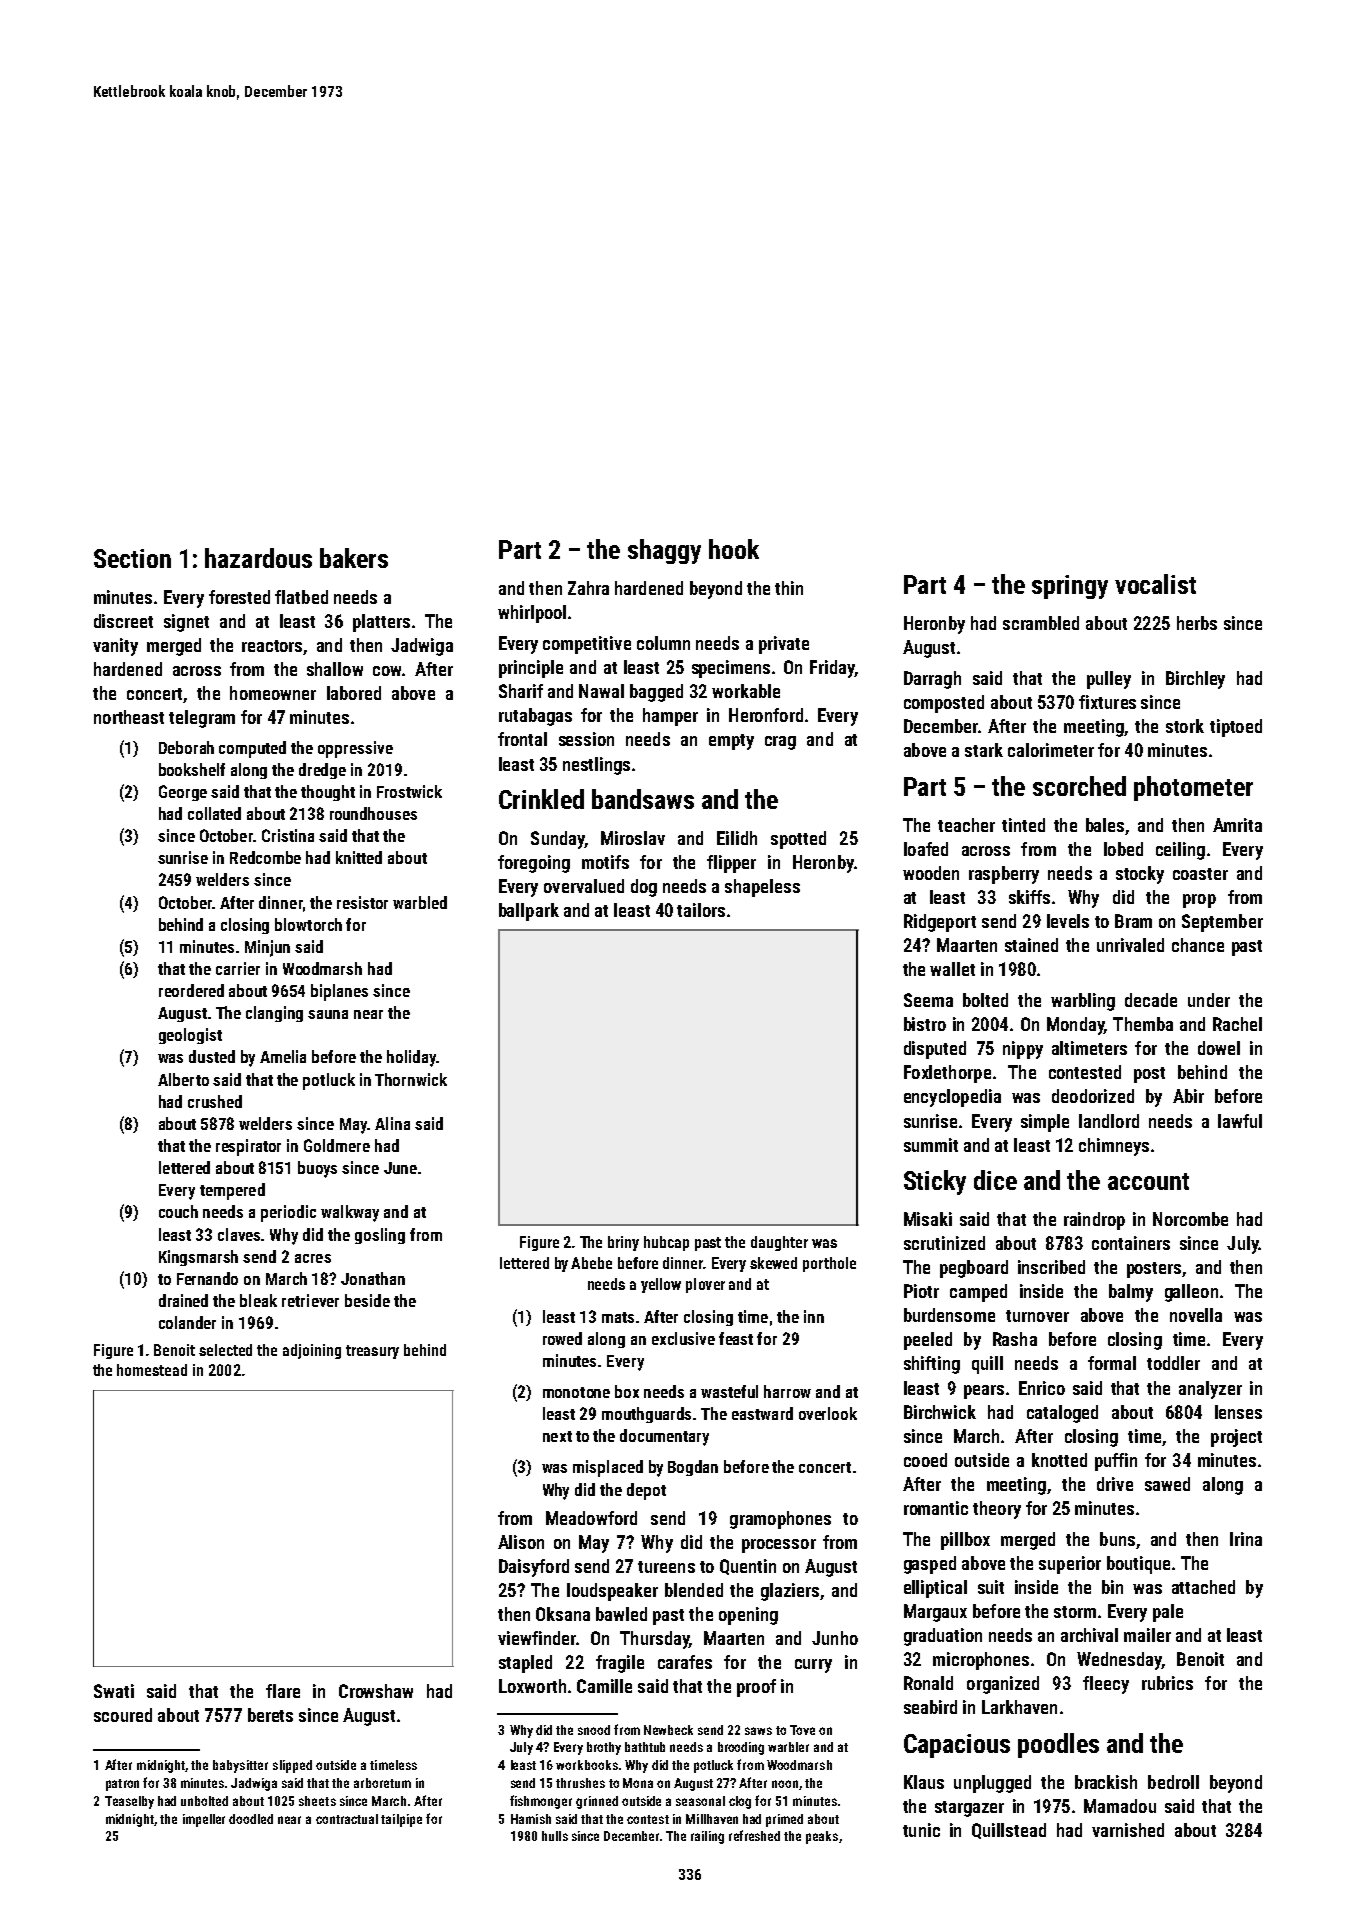  I want to click on tiptoed, so click(1236, 728).
